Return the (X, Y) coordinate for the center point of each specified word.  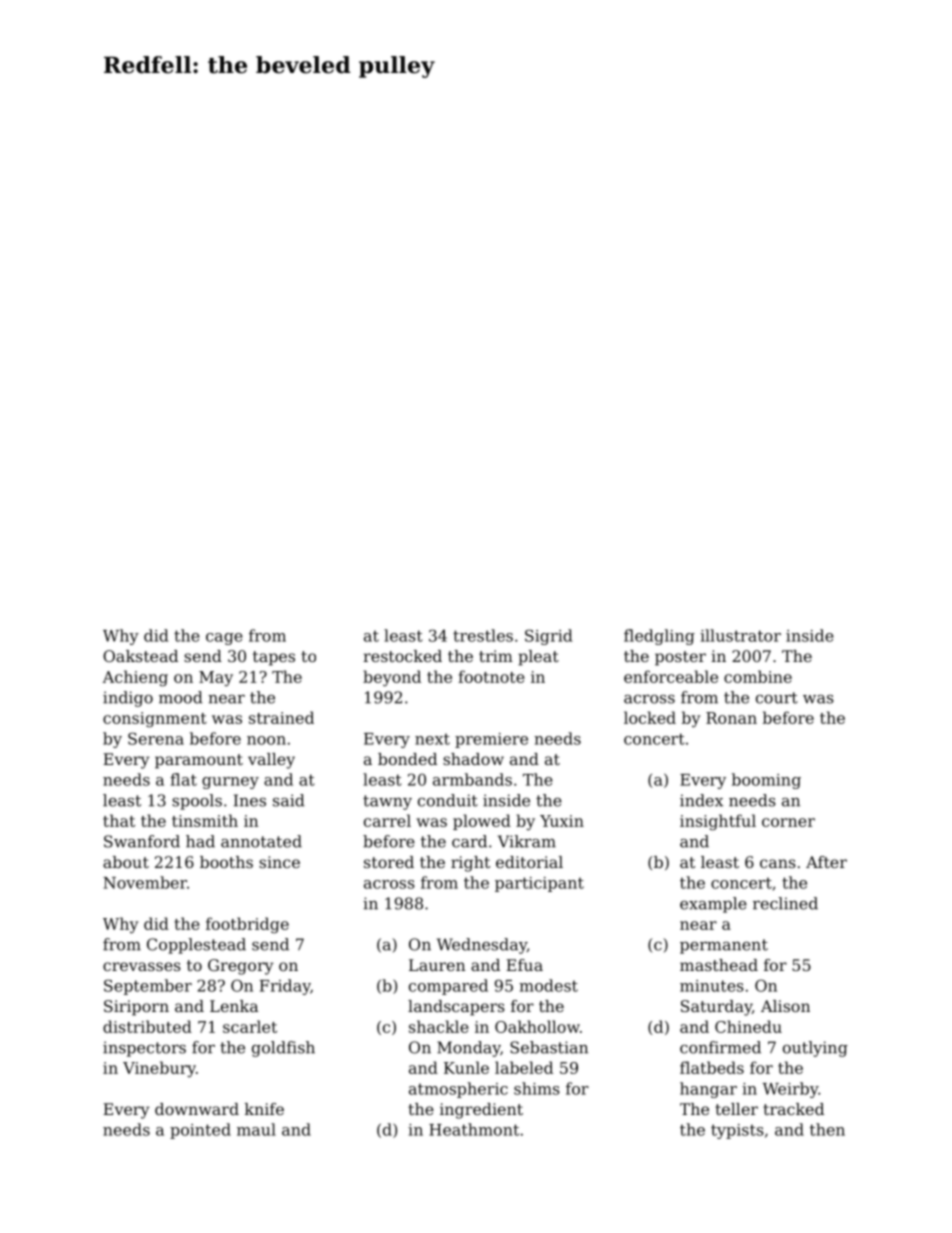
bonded (407, 759)
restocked (402, 656)
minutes (712, 986)
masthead (719, 965)
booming (766, 781)
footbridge (247, 925)
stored (389, 862)
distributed (147, 1026)
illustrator (740, 635)
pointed (200, 1131)
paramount (199, 761)
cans (778, 863)
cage (224, 639)
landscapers (456, 1008)
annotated (261, 841)
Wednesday (482, 946)
